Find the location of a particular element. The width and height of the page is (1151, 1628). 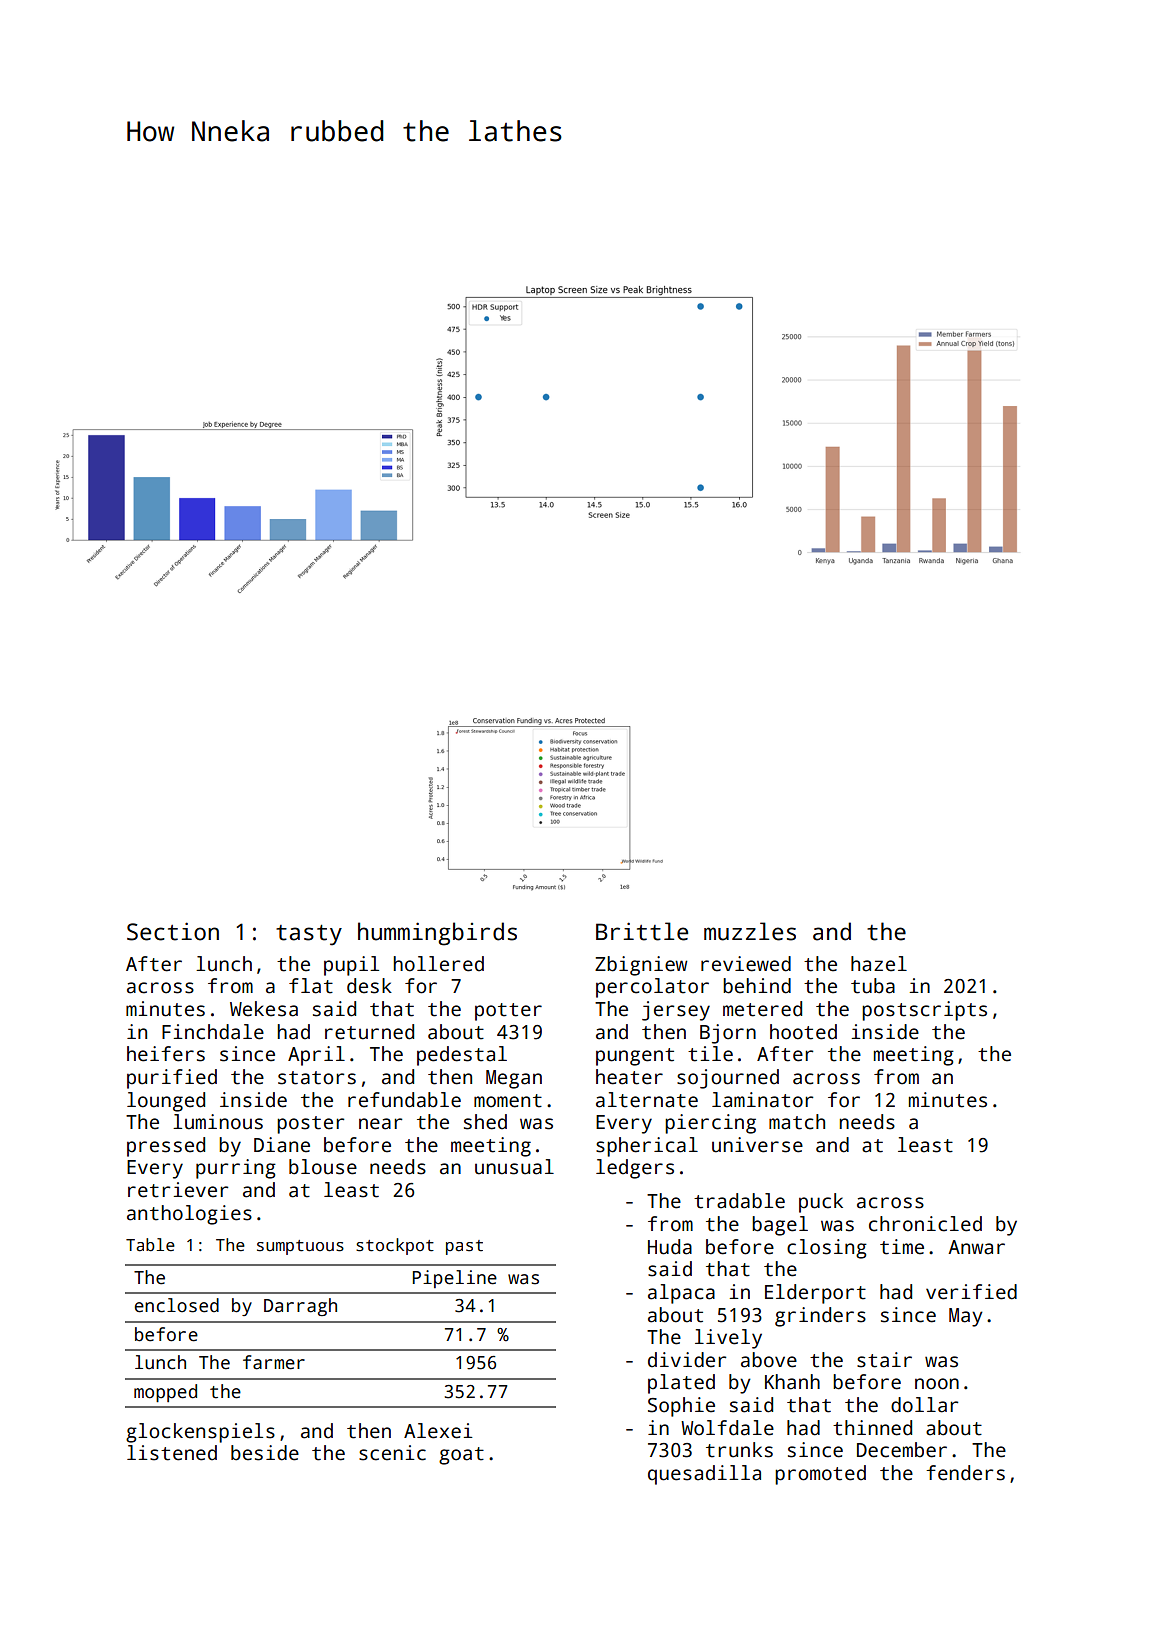

laminator is located at coordinates (762, 1100).
